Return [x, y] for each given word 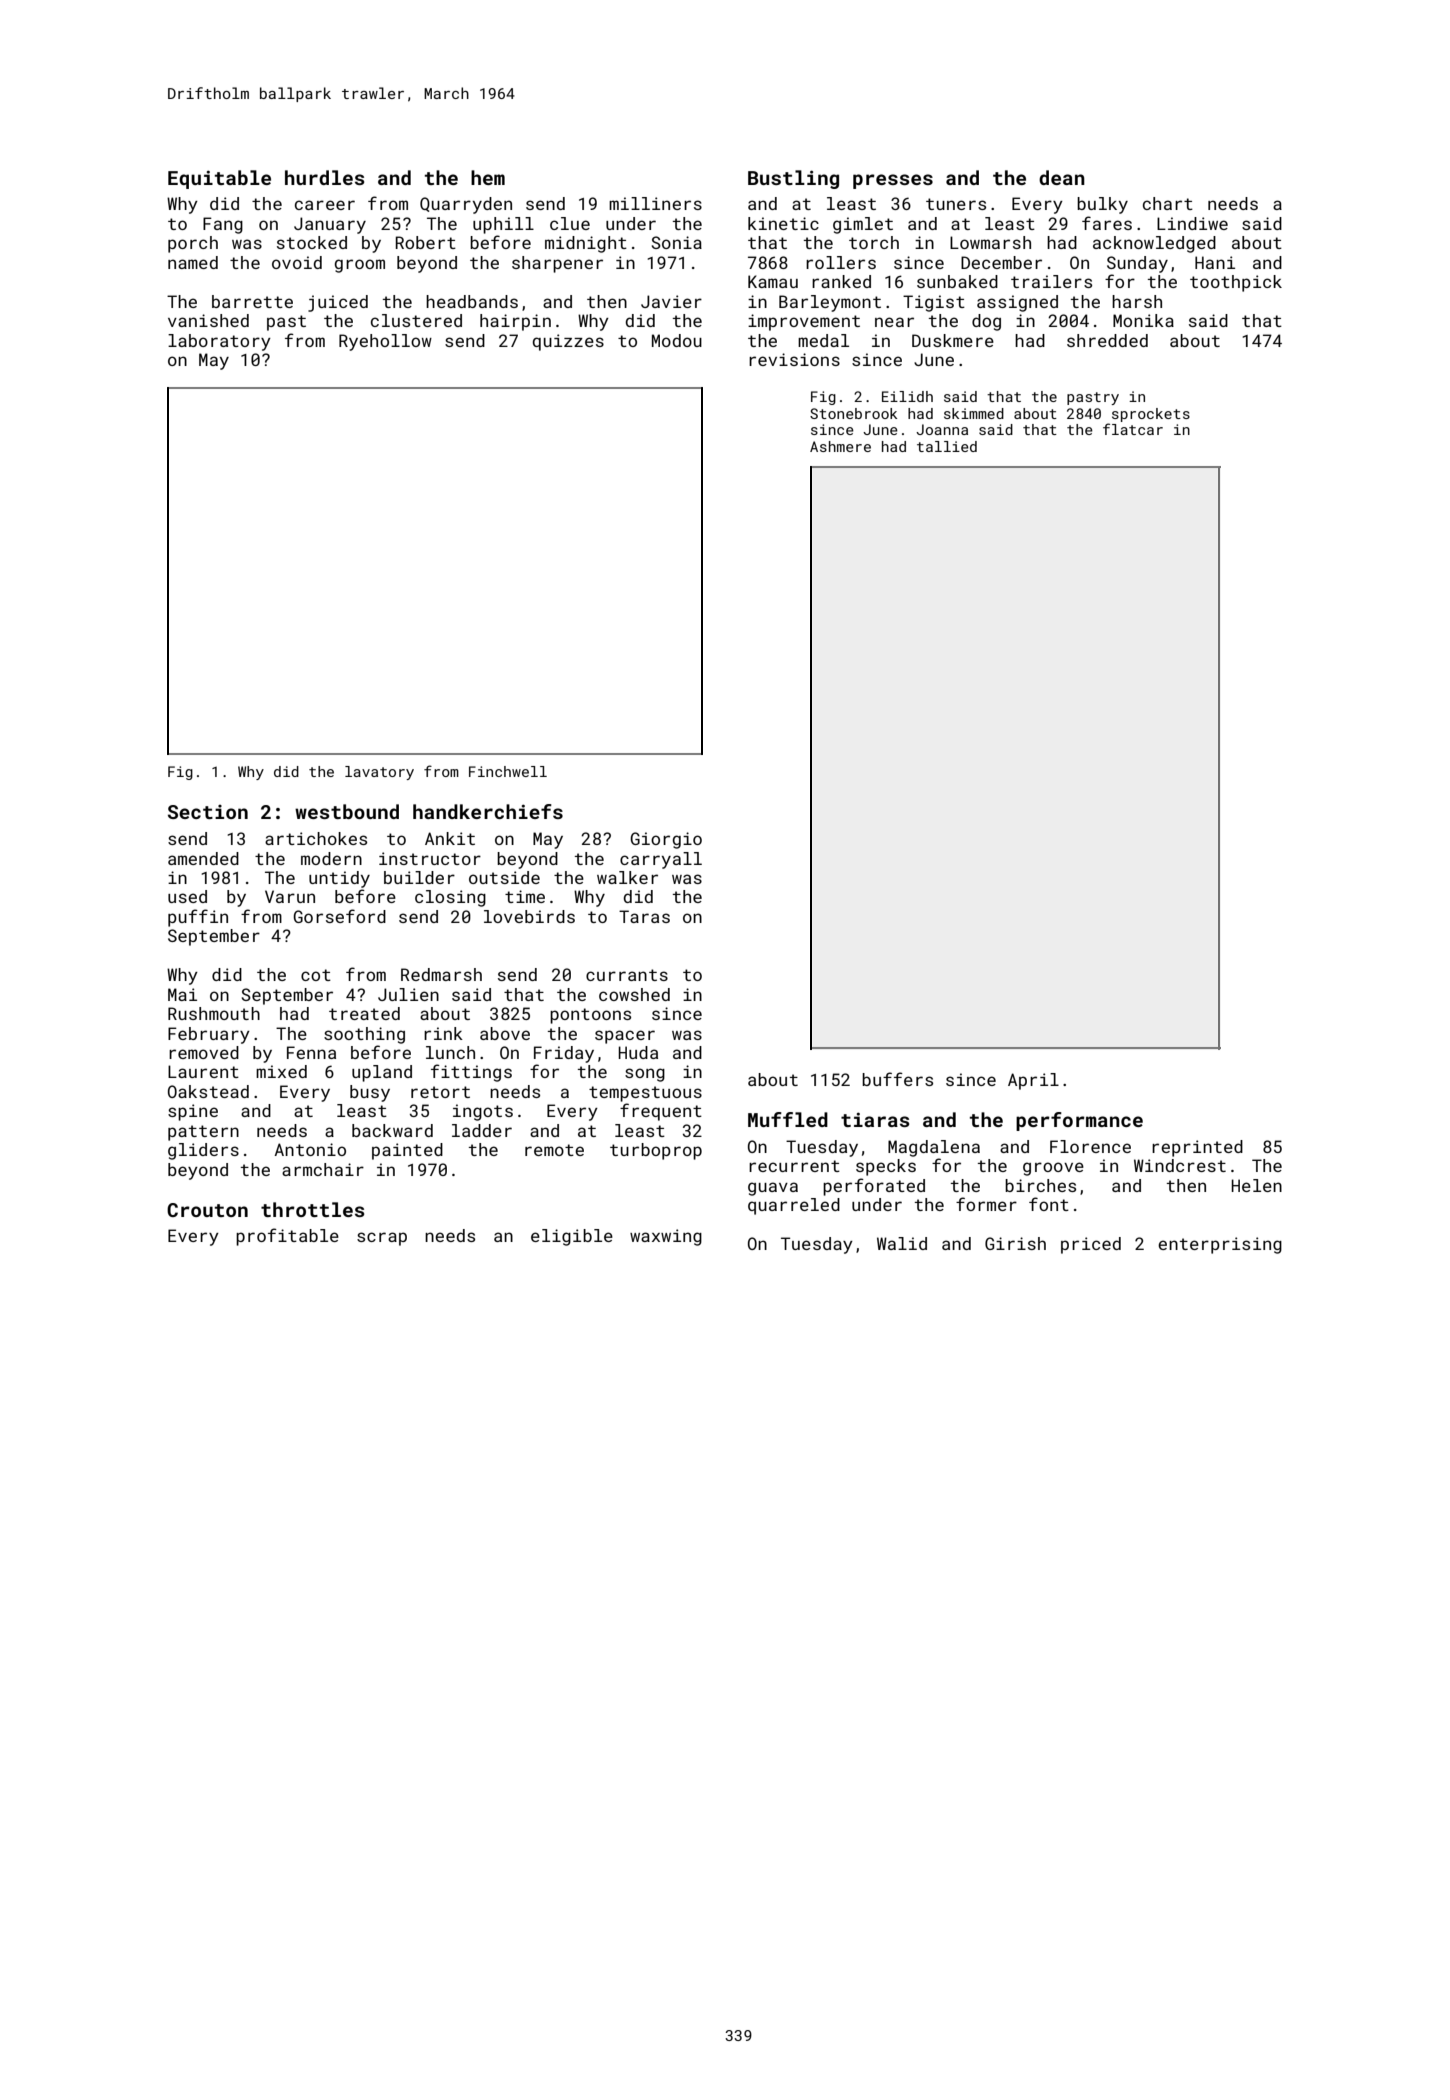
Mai [182, 994]
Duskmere [953, 340]
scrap [382, 1239]
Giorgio [666, 840]
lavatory [379, 773]
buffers [897, 1079]
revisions [794, 359]
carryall [661, 860]
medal [823, 340]
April [1033, 1081]
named [193, 262]
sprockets [1151, 415]
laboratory [219, 342]
